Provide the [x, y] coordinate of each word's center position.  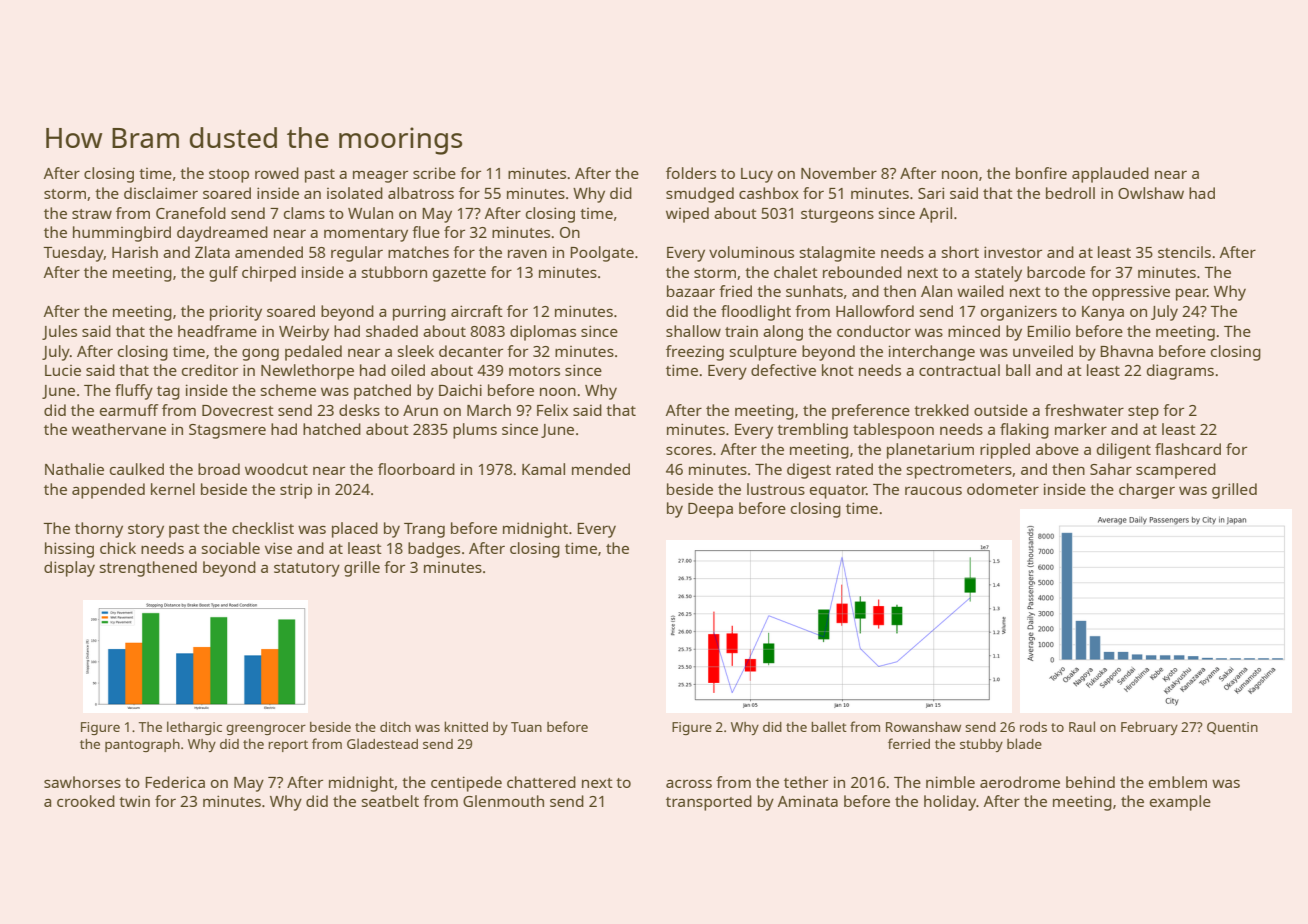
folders [691, 173]
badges [434, 550]
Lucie [63, 370]
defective [783, 370]
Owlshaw [1151, 193]
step [1143, 413]
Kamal [543, 469]
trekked [941, 410]
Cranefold [191, 213]
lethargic [194, 728]
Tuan [526, 727]
